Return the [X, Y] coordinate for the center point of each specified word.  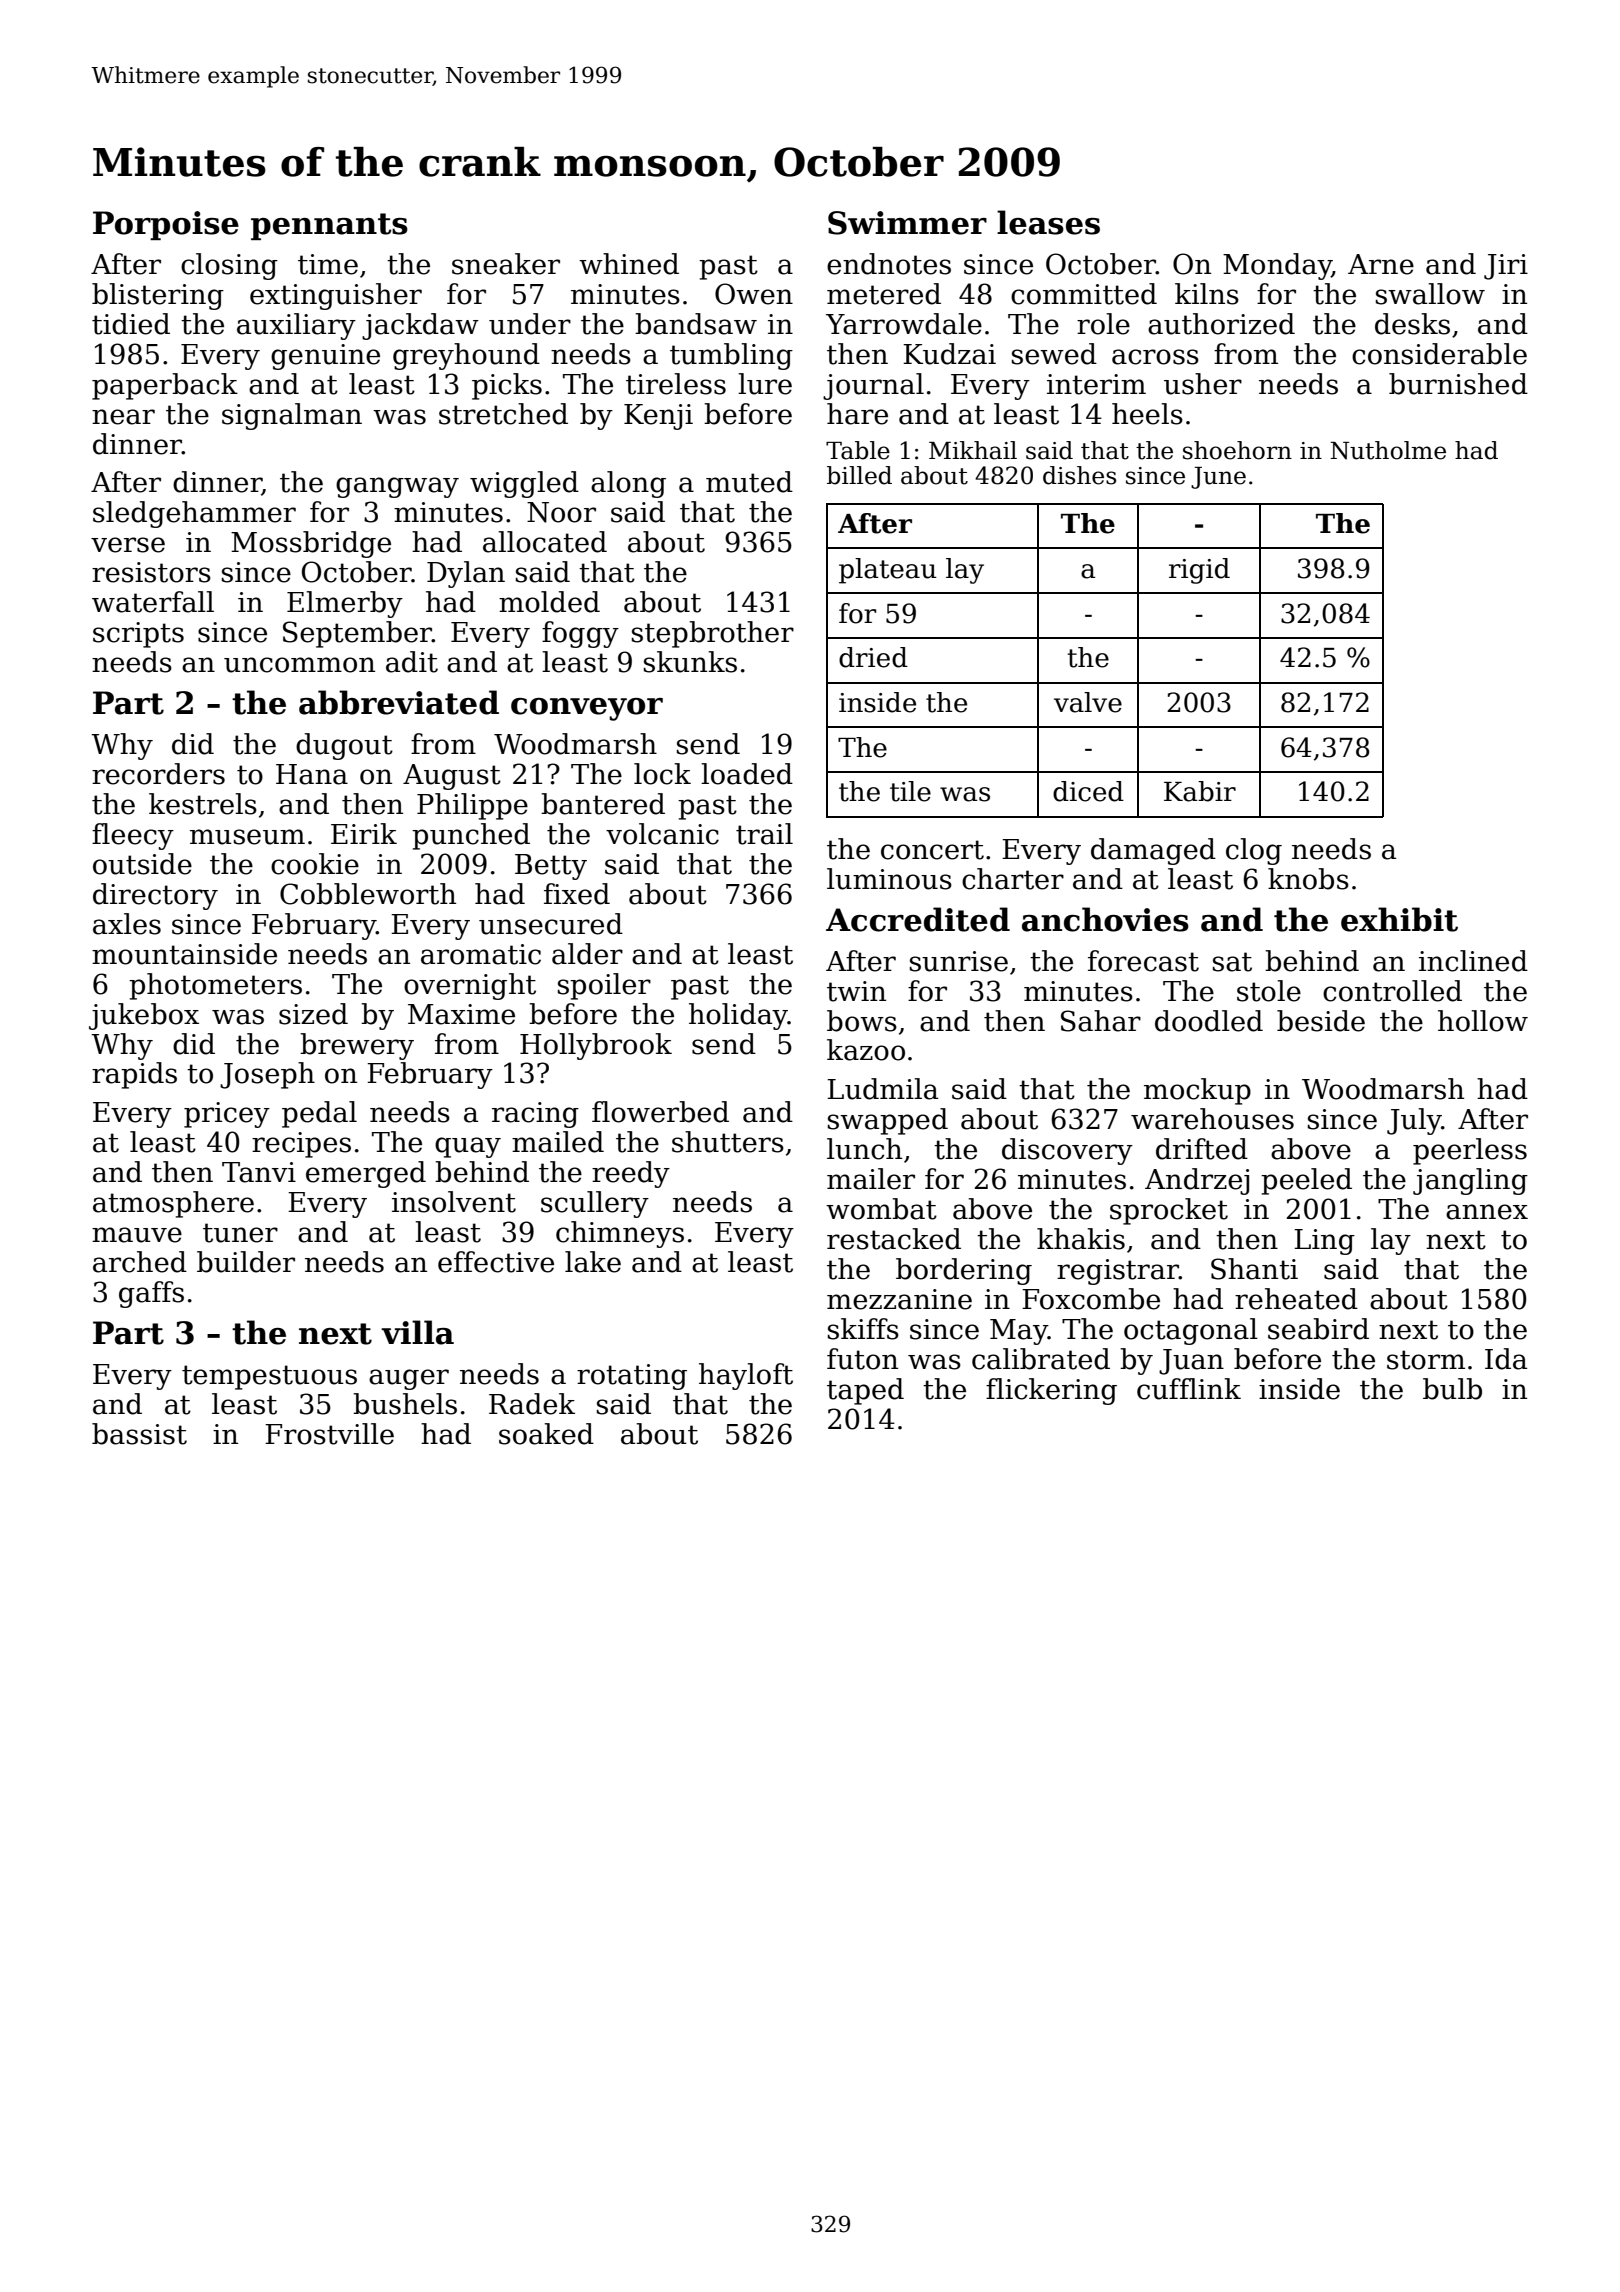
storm [1426, 1360]
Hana [312, 774]
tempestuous [269, 1377]
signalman [292, 416]
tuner [240, 1233]
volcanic [662, 834]
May [1019, 1332]
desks [1412, 324]
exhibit [1399, 919]
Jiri [1506, 267]
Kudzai [949, 354]
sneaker [506, 264]
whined [629, 264]
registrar [1118, 1272]
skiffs [863, 1329]
